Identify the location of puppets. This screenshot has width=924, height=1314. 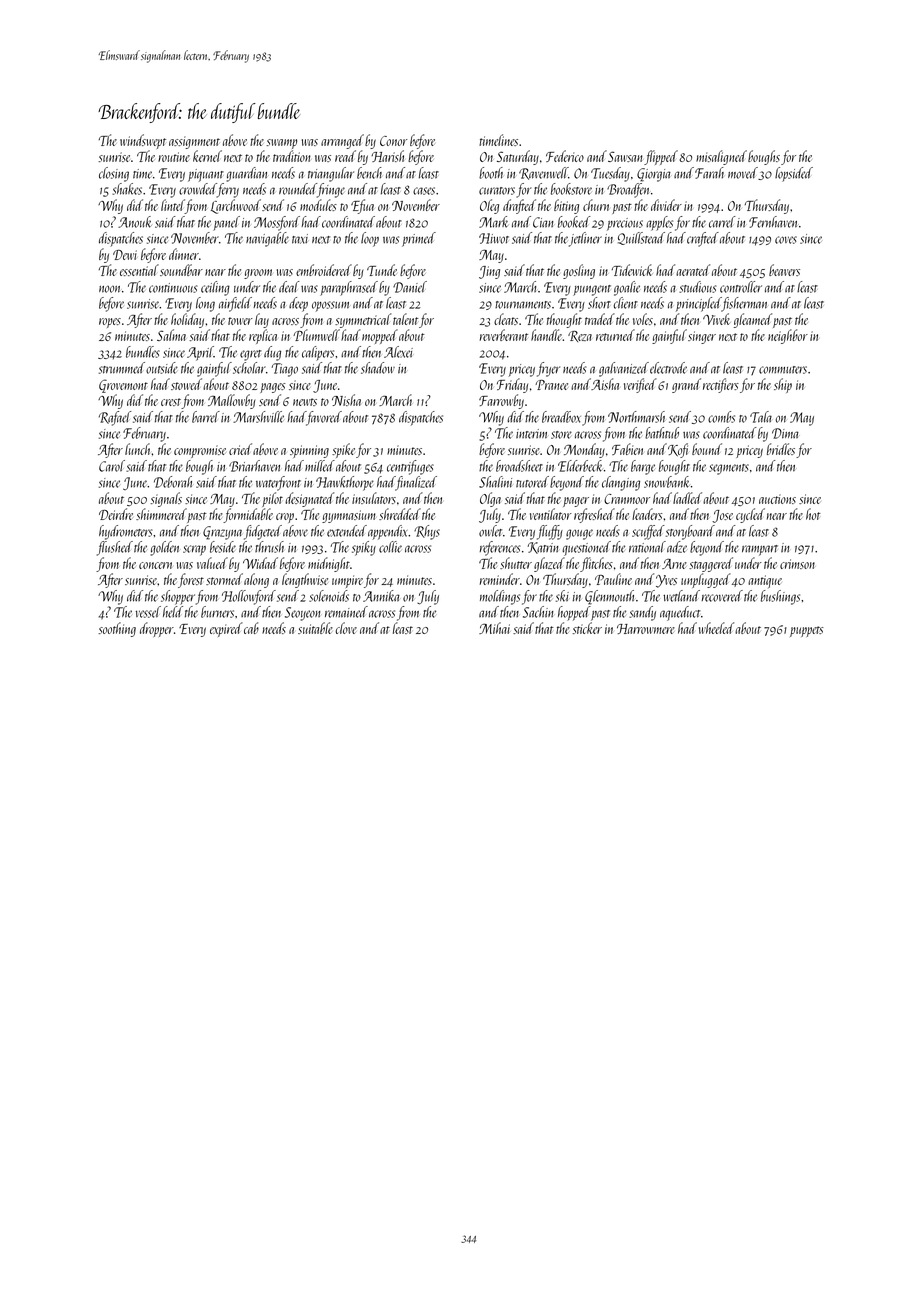
(807, 631).
